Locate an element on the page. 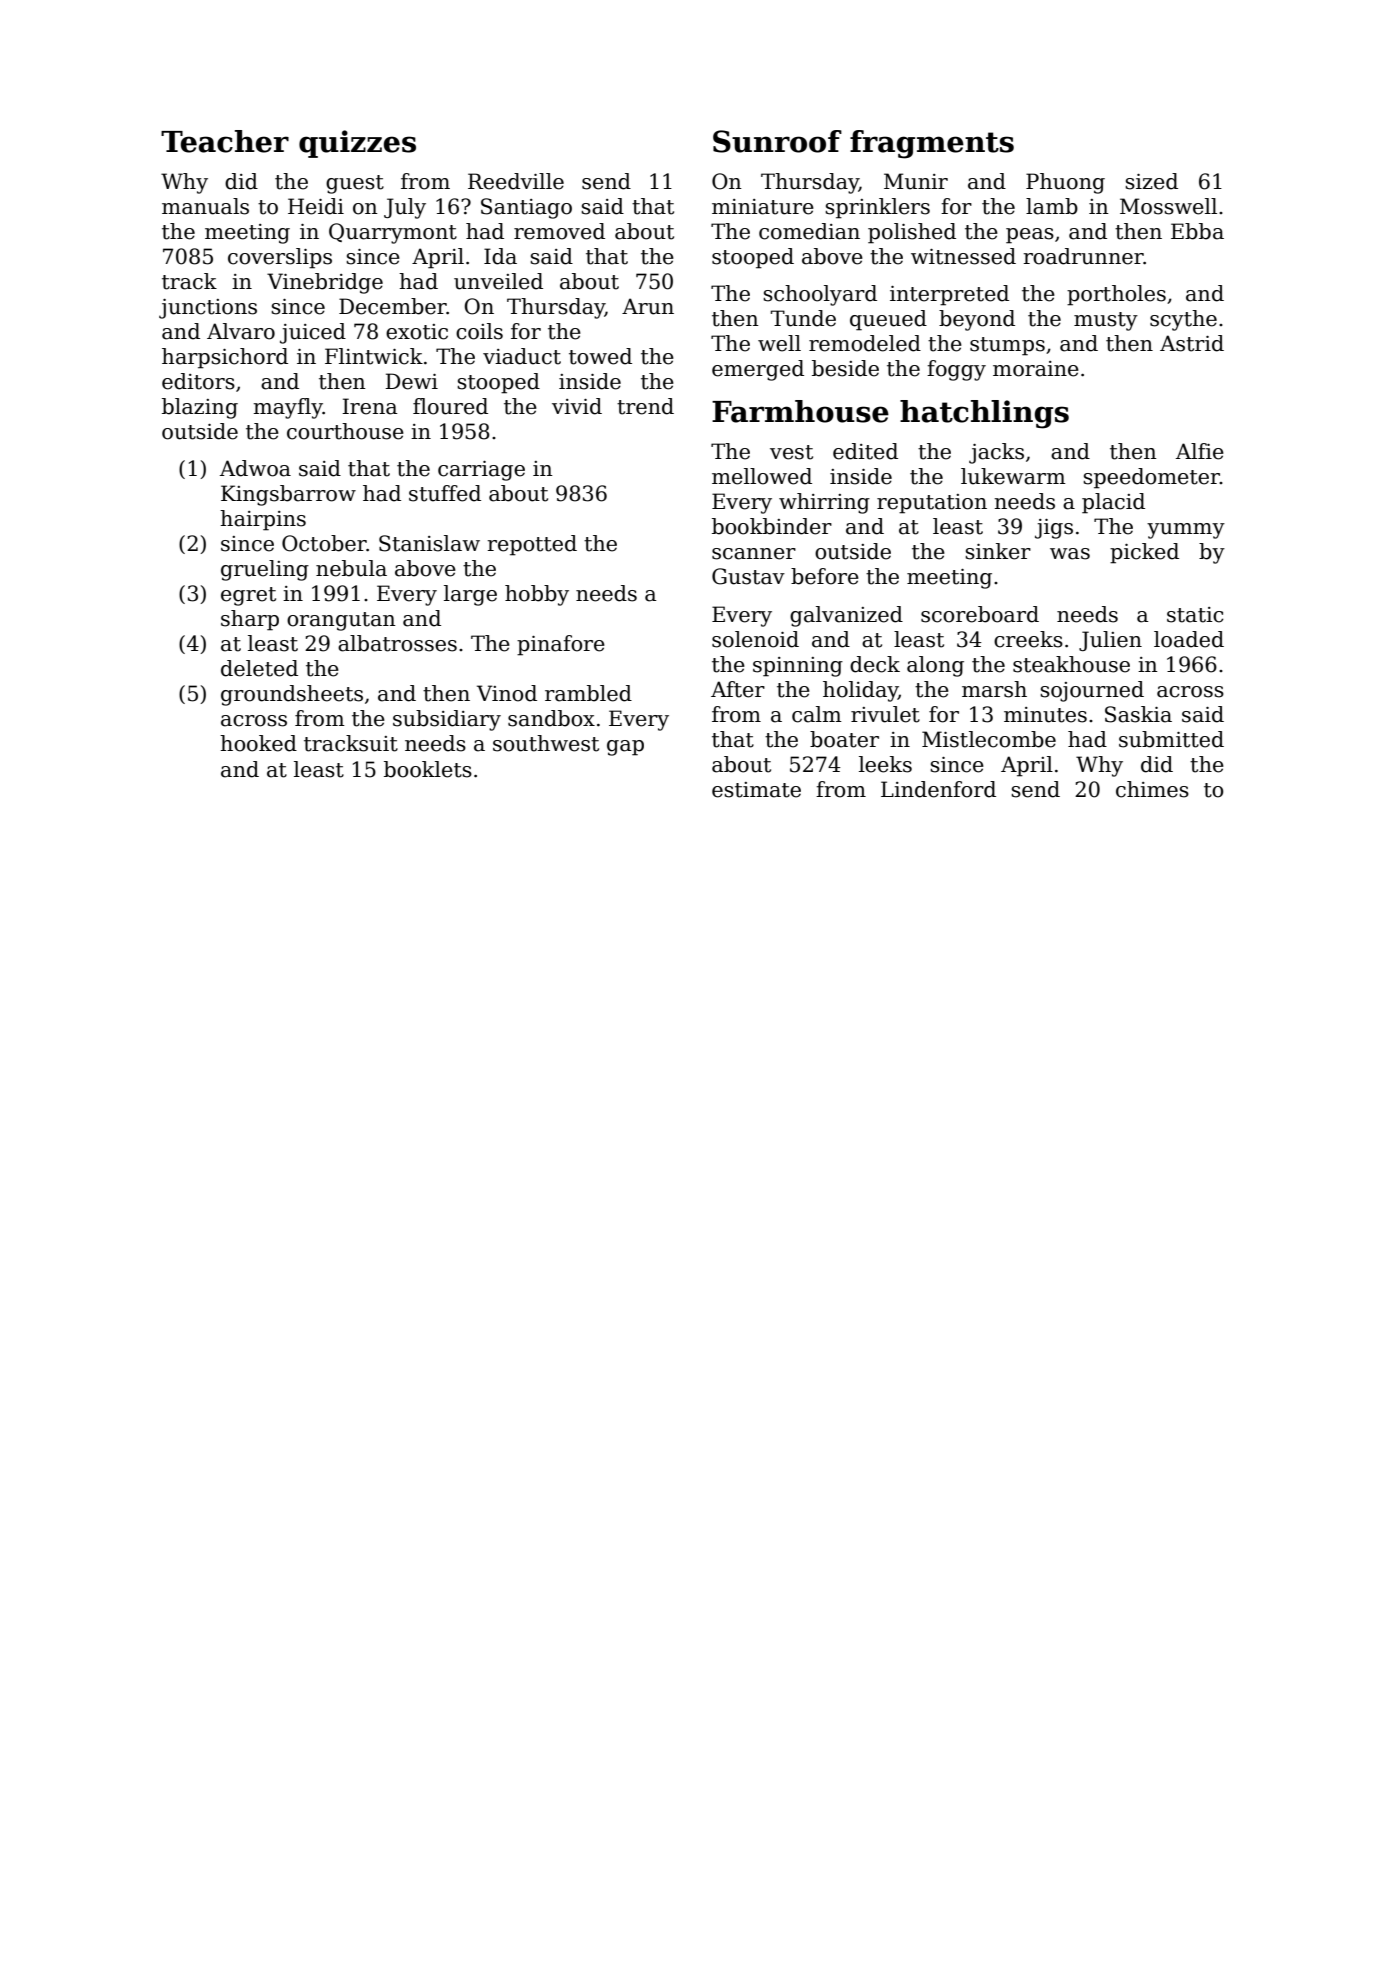  trend is located at coordinates (645, 406).
